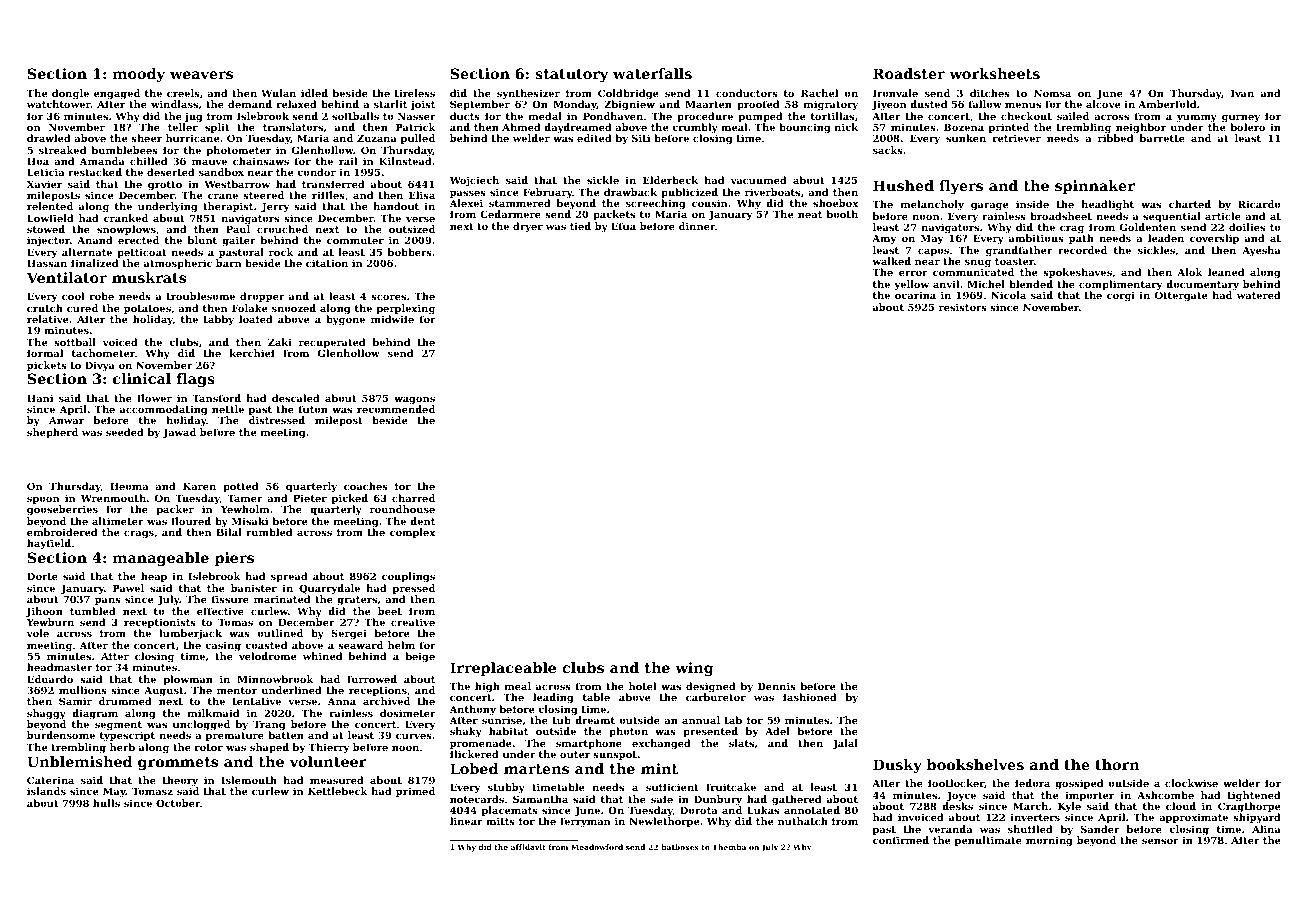 Image resolution: width=1308 pixels, height=924 pixels. What do you see at coordinates (528, 847) in the screenshot?
I see `affidavit` at bounding box center [528, 847].
